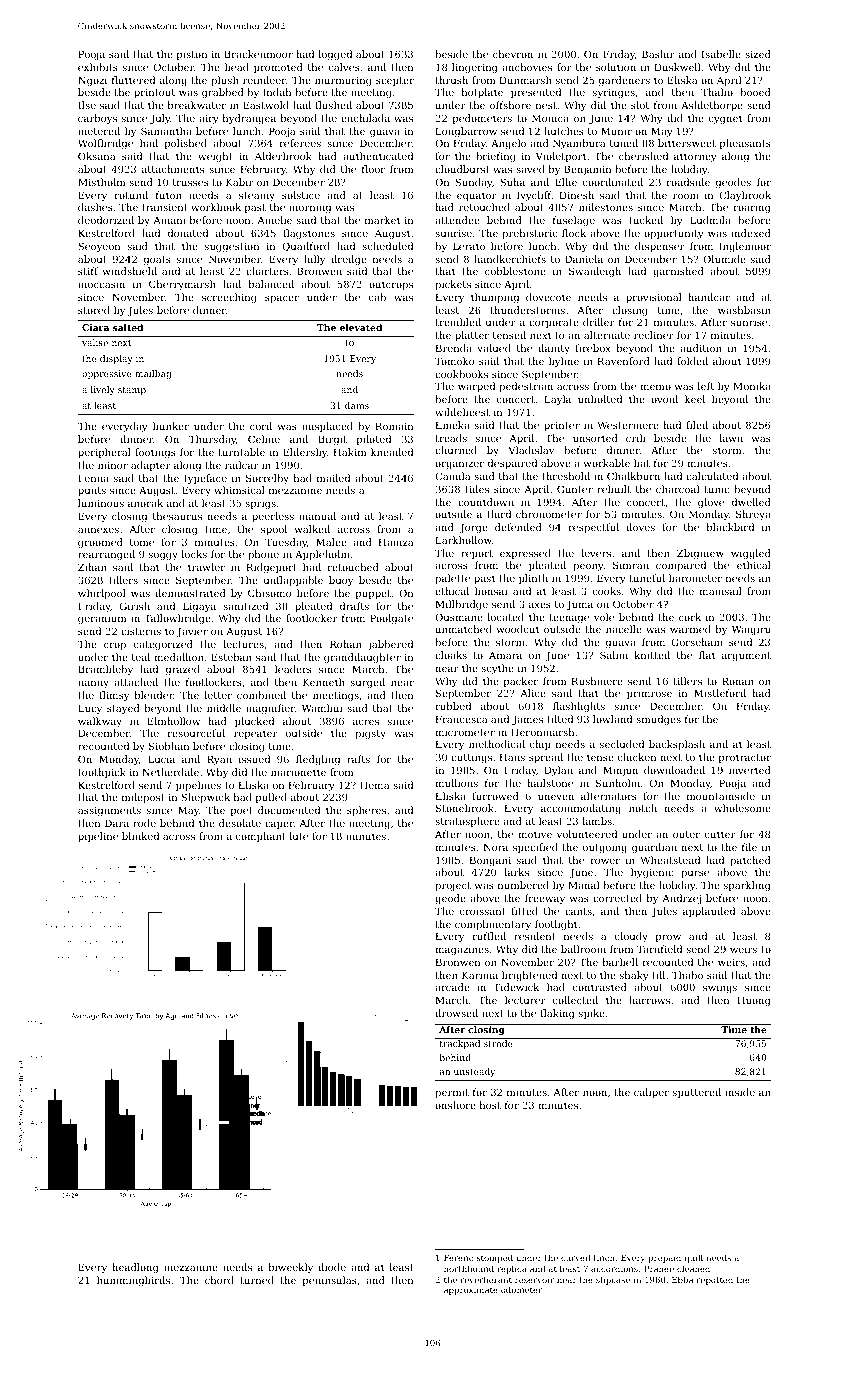 Image resolution: width=849 pixels, height=1400 pixels. What do you see at coordinates (257, 1280) in the image?
I see `turned` at bounding box center [257, 1280].
